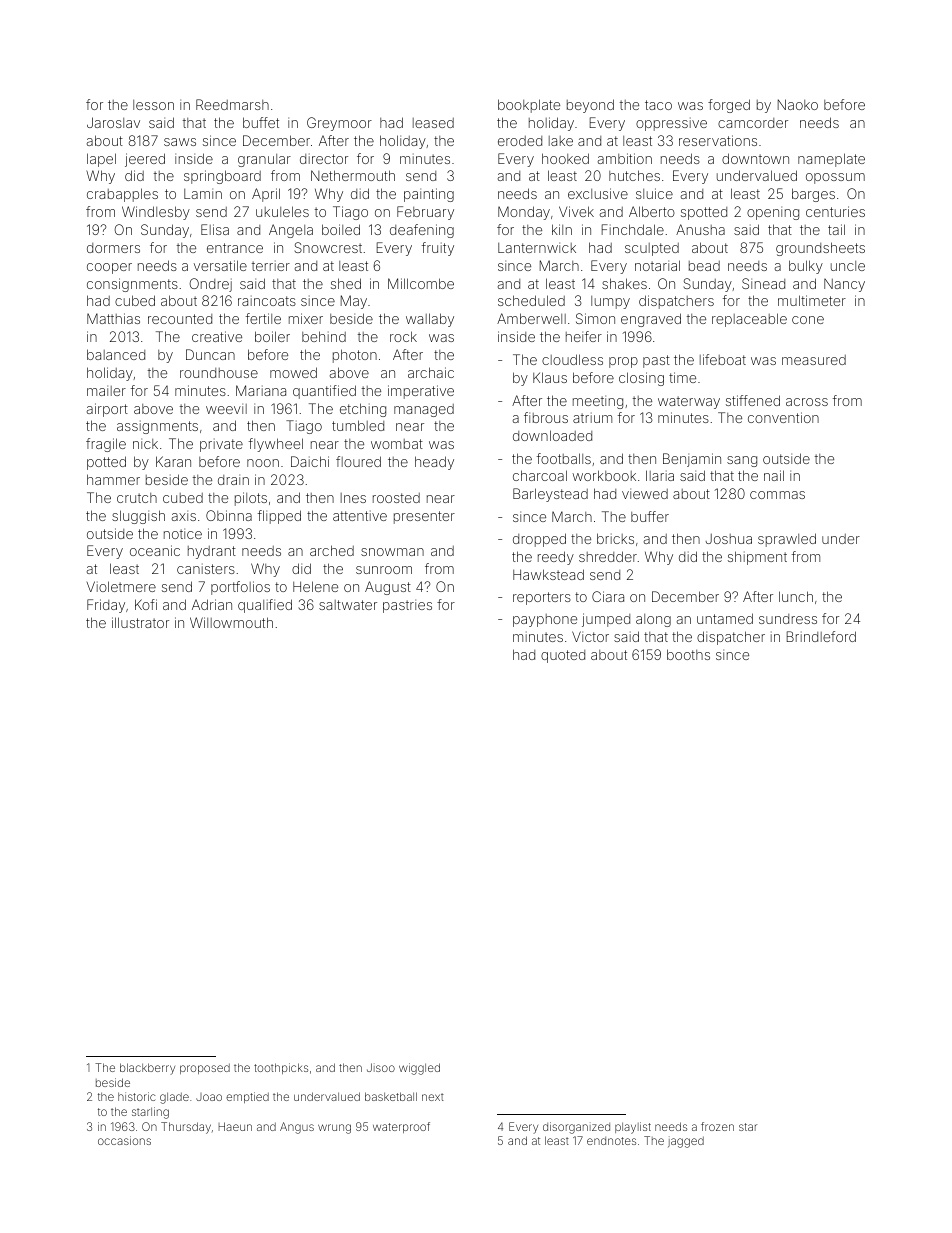 This document has width=952, height=1233. I want to click on forged, so click(729, 106).
